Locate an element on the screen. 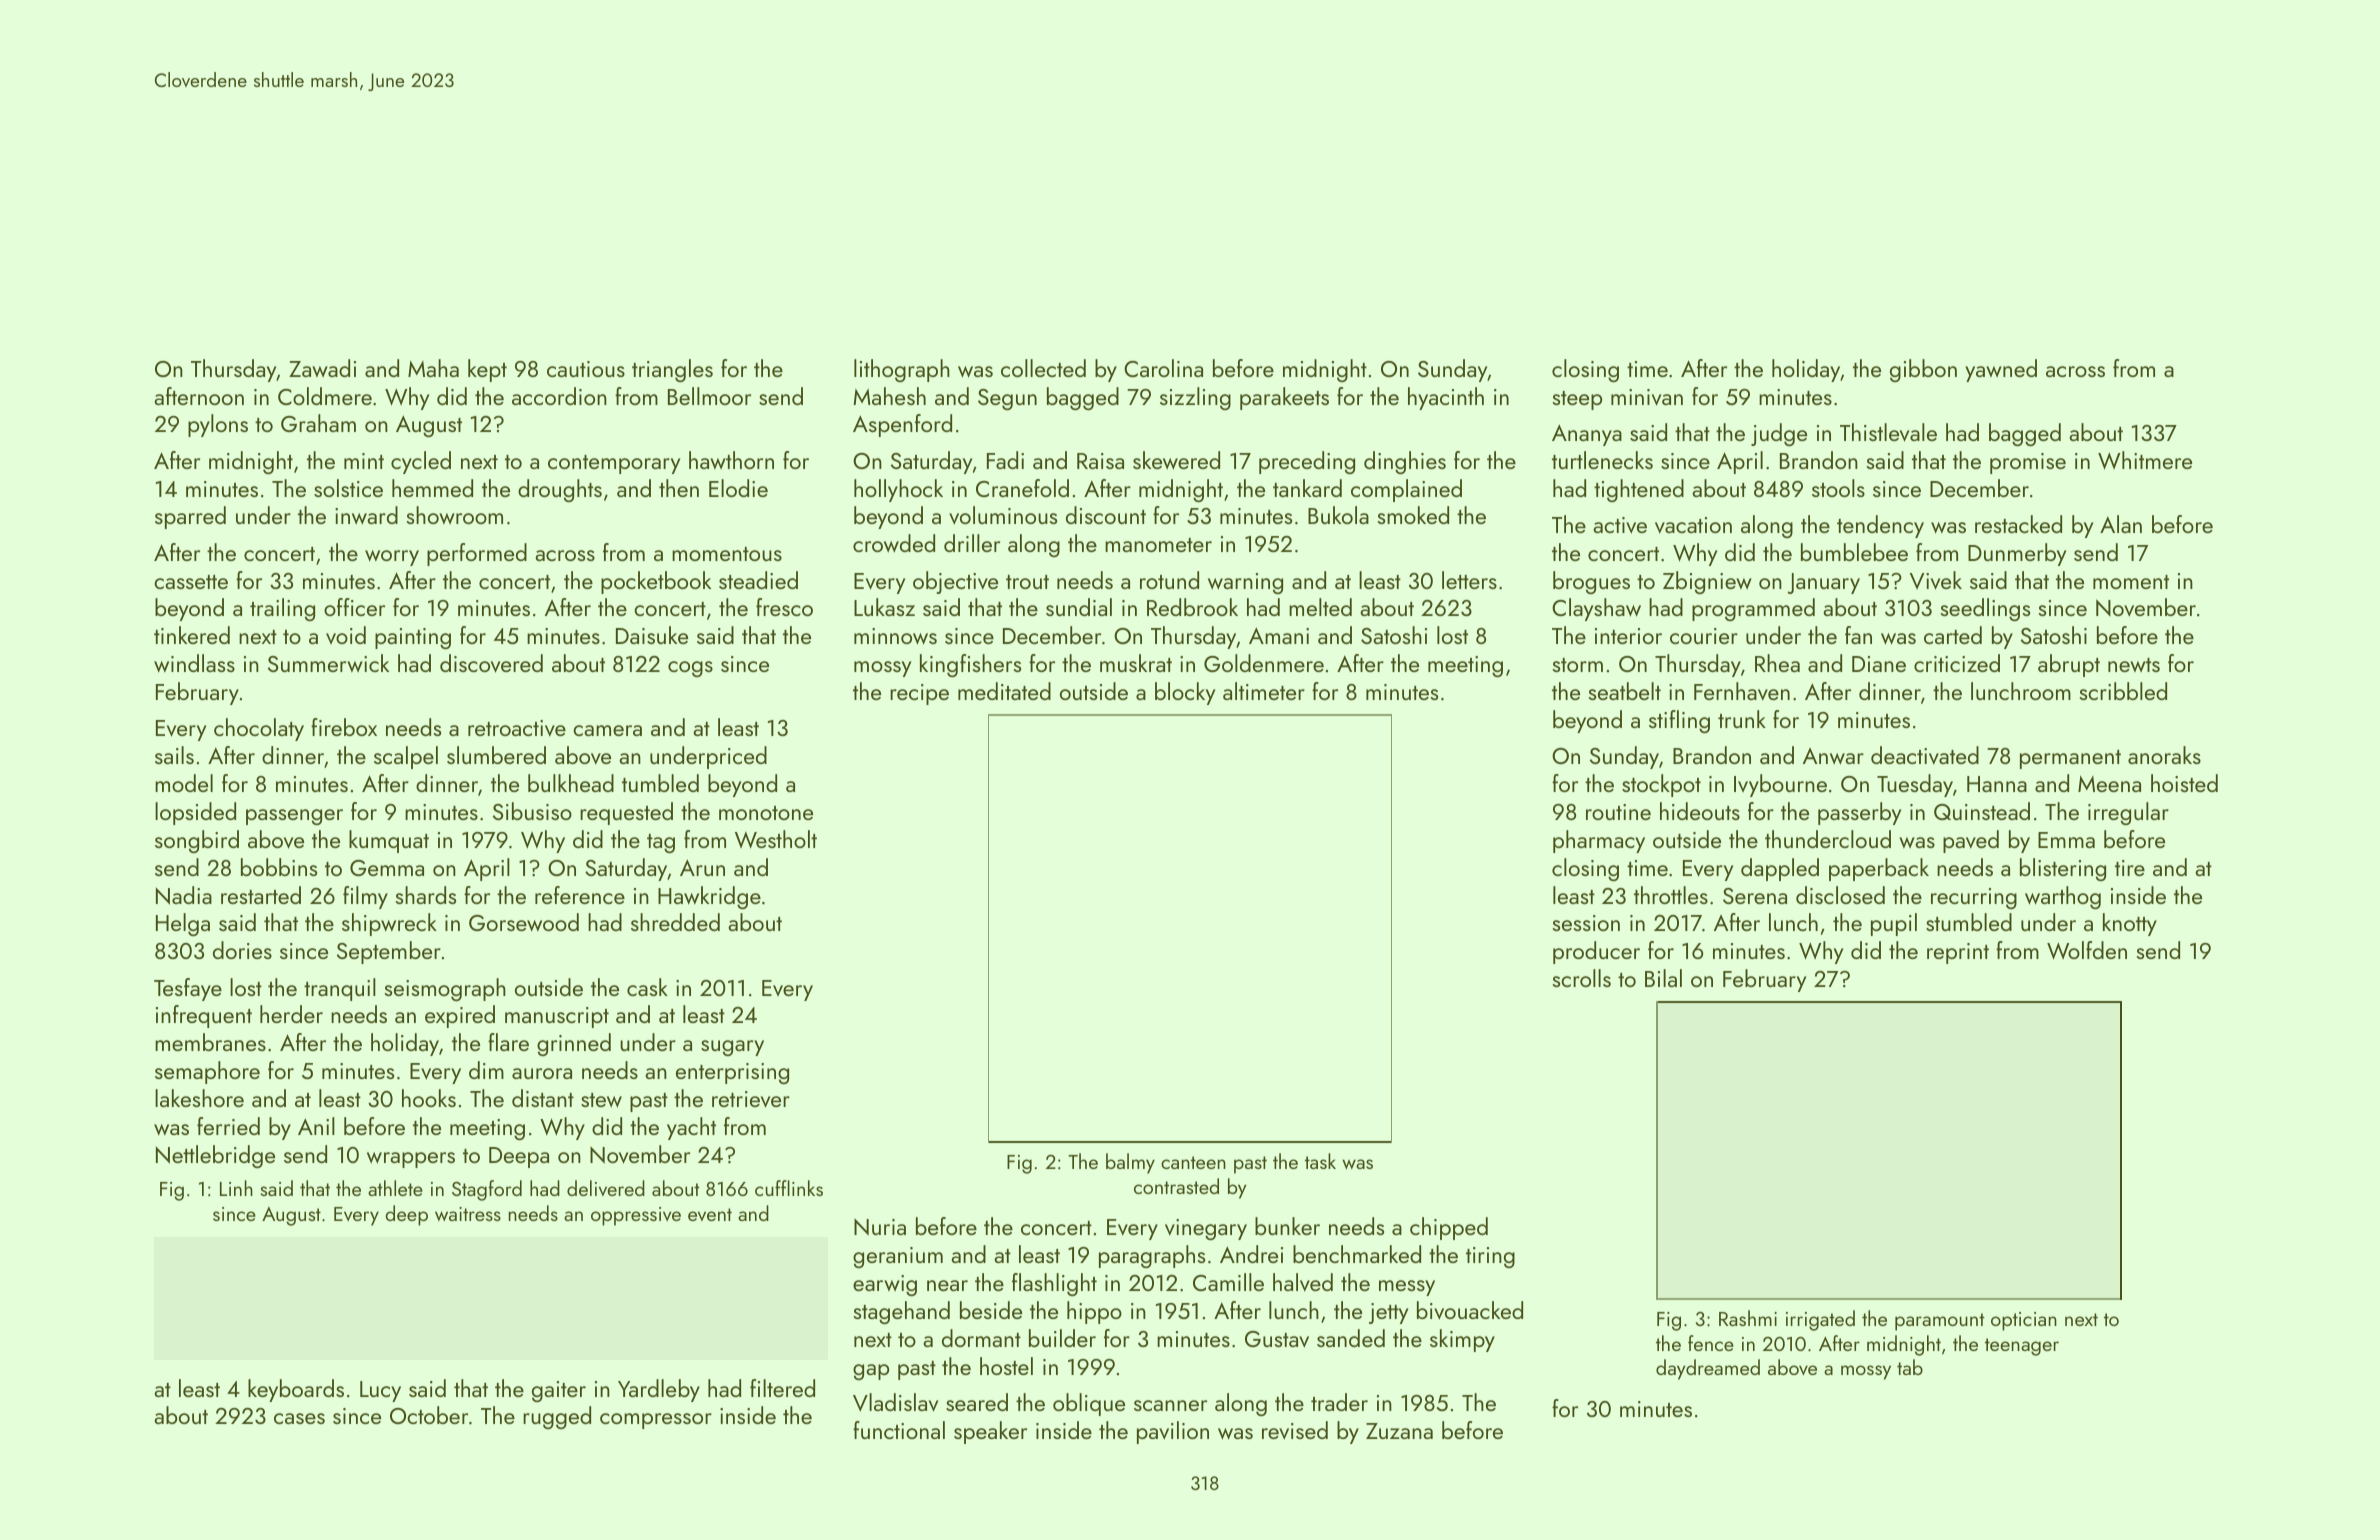 The height and width of the screenshot is (1540, 2380). compressor is located at coordinates (656, 1421).
